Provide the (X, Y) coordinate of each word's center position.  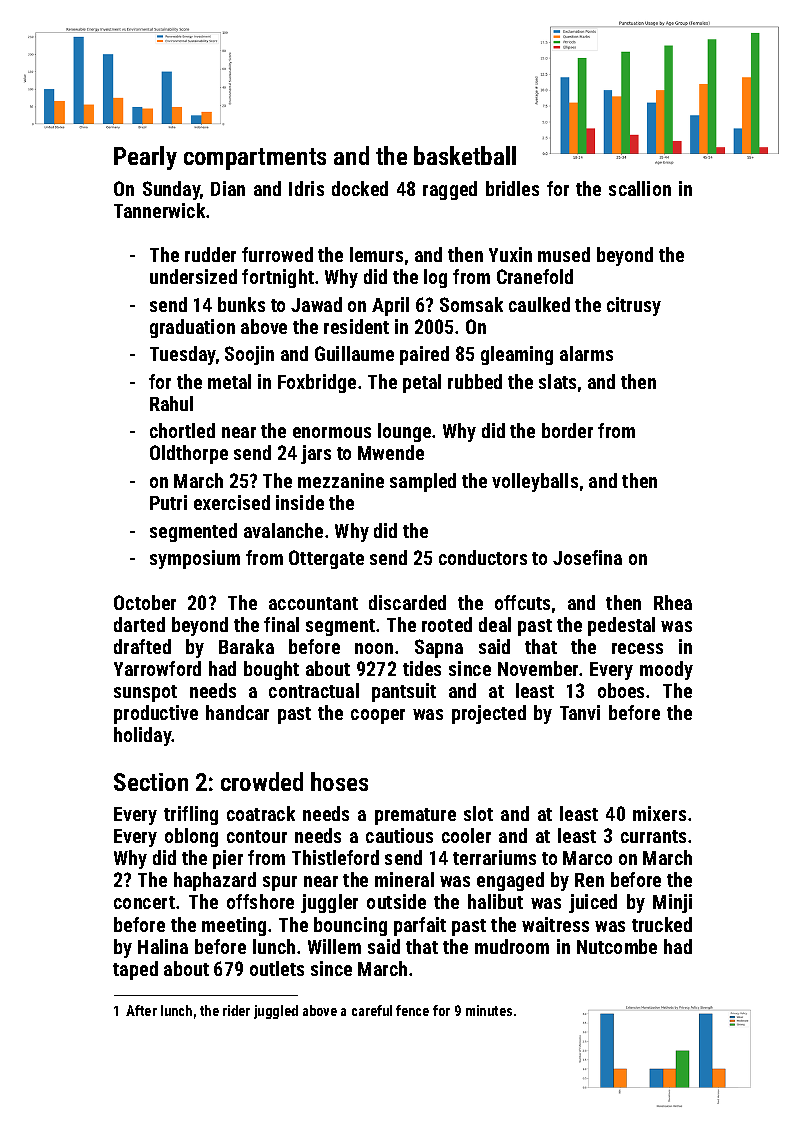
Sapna (439, 648)
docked (360, 188)
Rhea (673, 602)
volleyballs (535, 482)
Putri (168, 502)
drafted (142, 646)
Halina (163, 946)
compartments (255, 159)
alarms (586, 353)
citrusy (634, 306)
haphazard (215, 881)
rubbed (475, 381)
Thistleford (335, 857)
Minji (672, 903)
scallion (640, 188)
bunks (241, 304)
